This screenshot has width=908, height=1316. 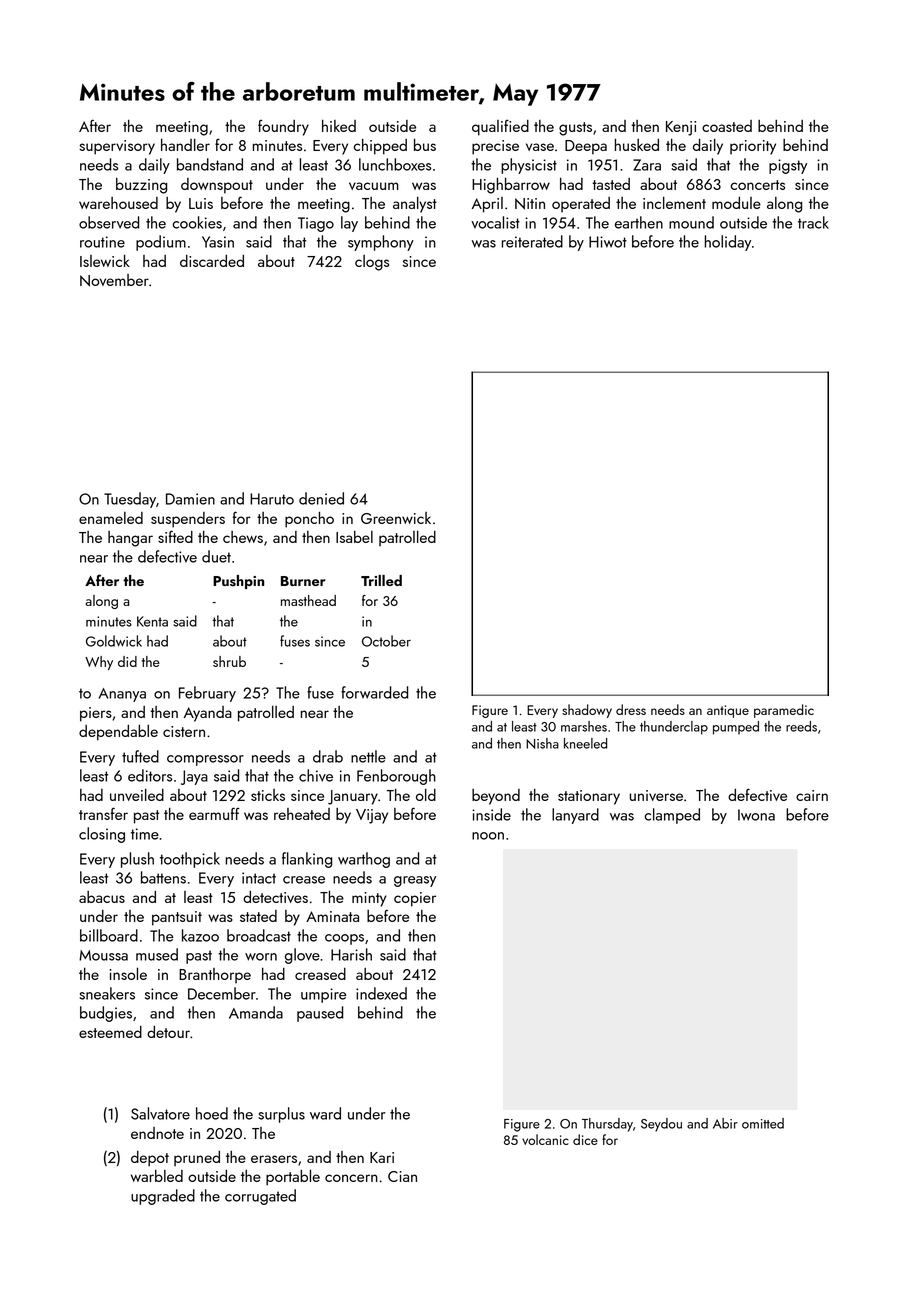 What do you see at coordinates (152, 621) in the screenshot?
I see `Kenta` at bounding box center [152, 621].
